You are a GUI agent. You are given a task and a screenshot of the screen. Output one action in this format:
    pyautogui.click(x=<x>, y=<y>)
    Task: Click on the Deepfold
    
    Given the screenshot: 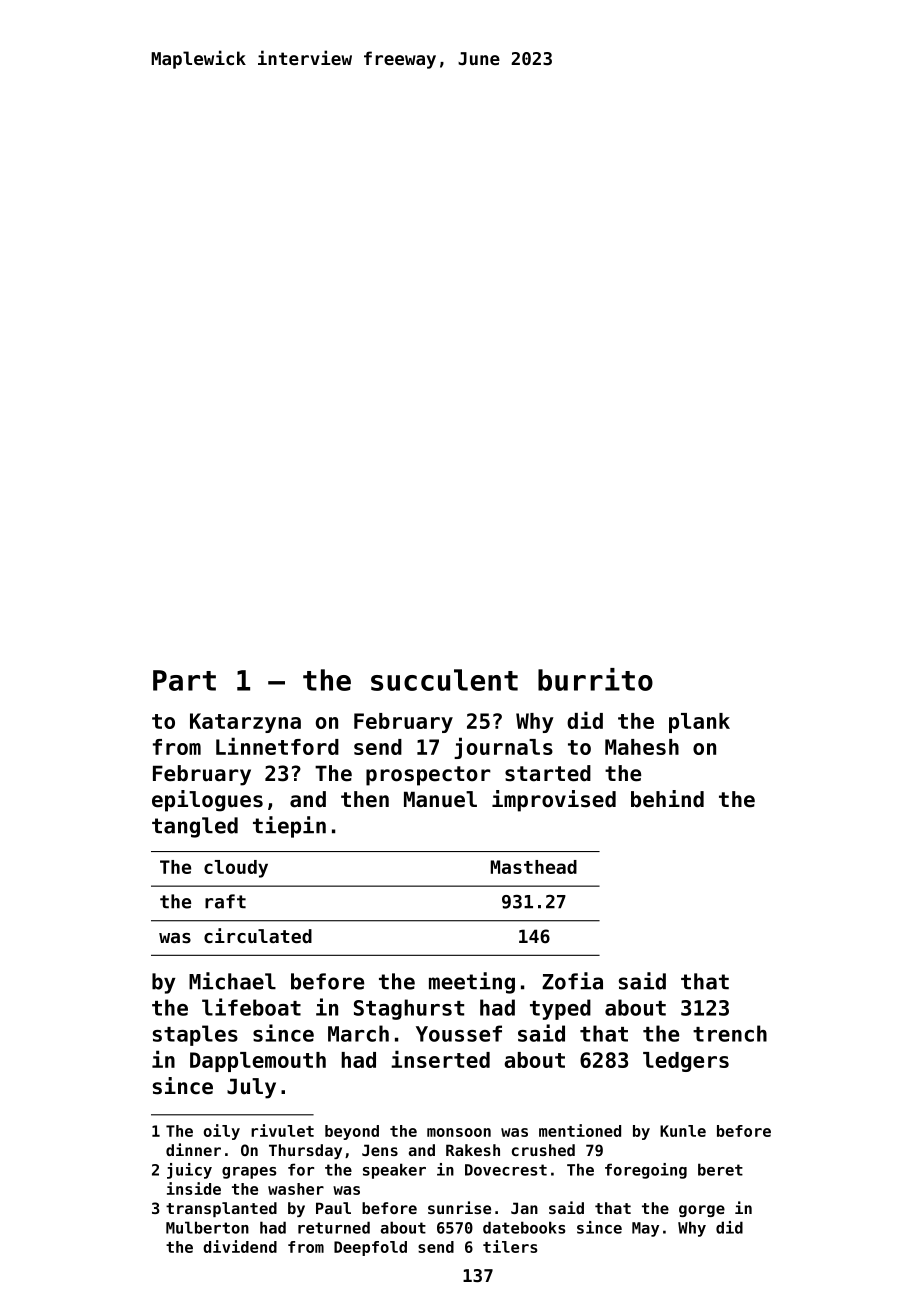 What is the action you would take?
    pyautogui.click(x=370, y=1248)
